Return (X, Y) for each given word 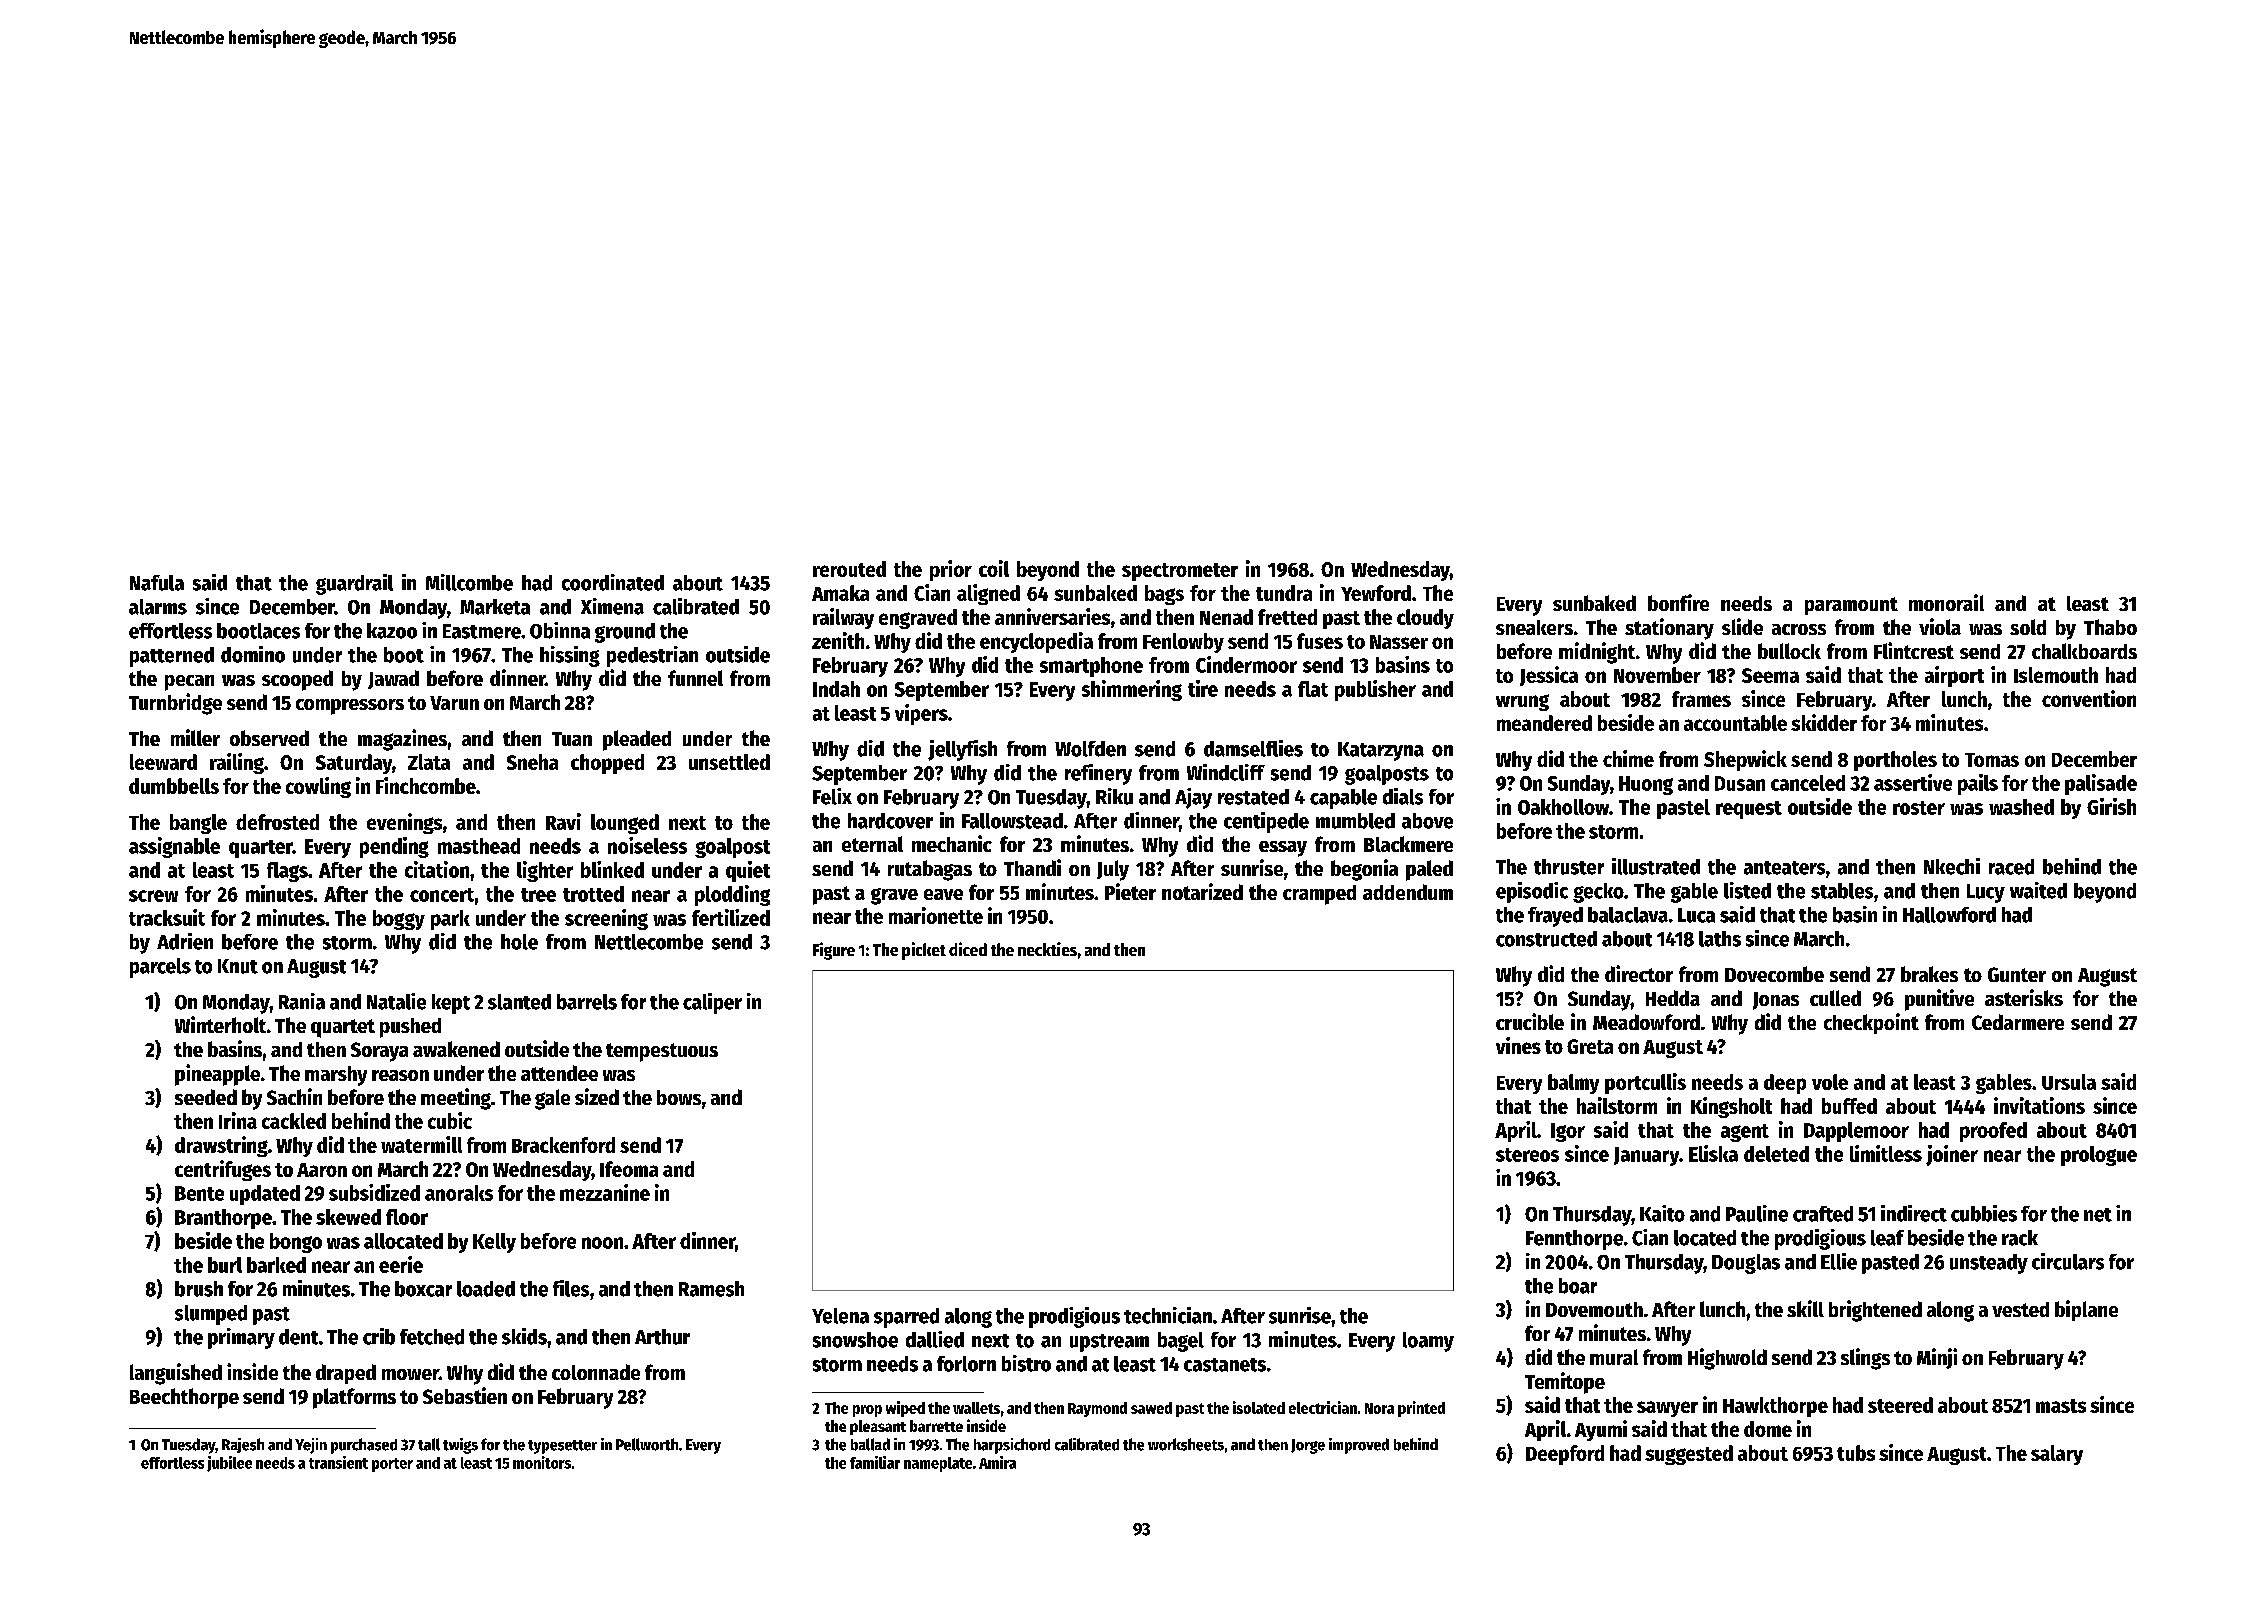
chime (1628, 758)
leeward (163, 762)
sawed (1151, 1408)
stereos (1527, 1155)
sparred (906, 1318)
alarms (158, 607)
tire (1203, 688)
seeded (206, 1097)
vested (2020, 1309)
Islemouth (2056, 675)
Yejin (311, 1446)
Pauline (1757, 1213)
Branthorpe (223, 1219)
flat (1313, 689)
